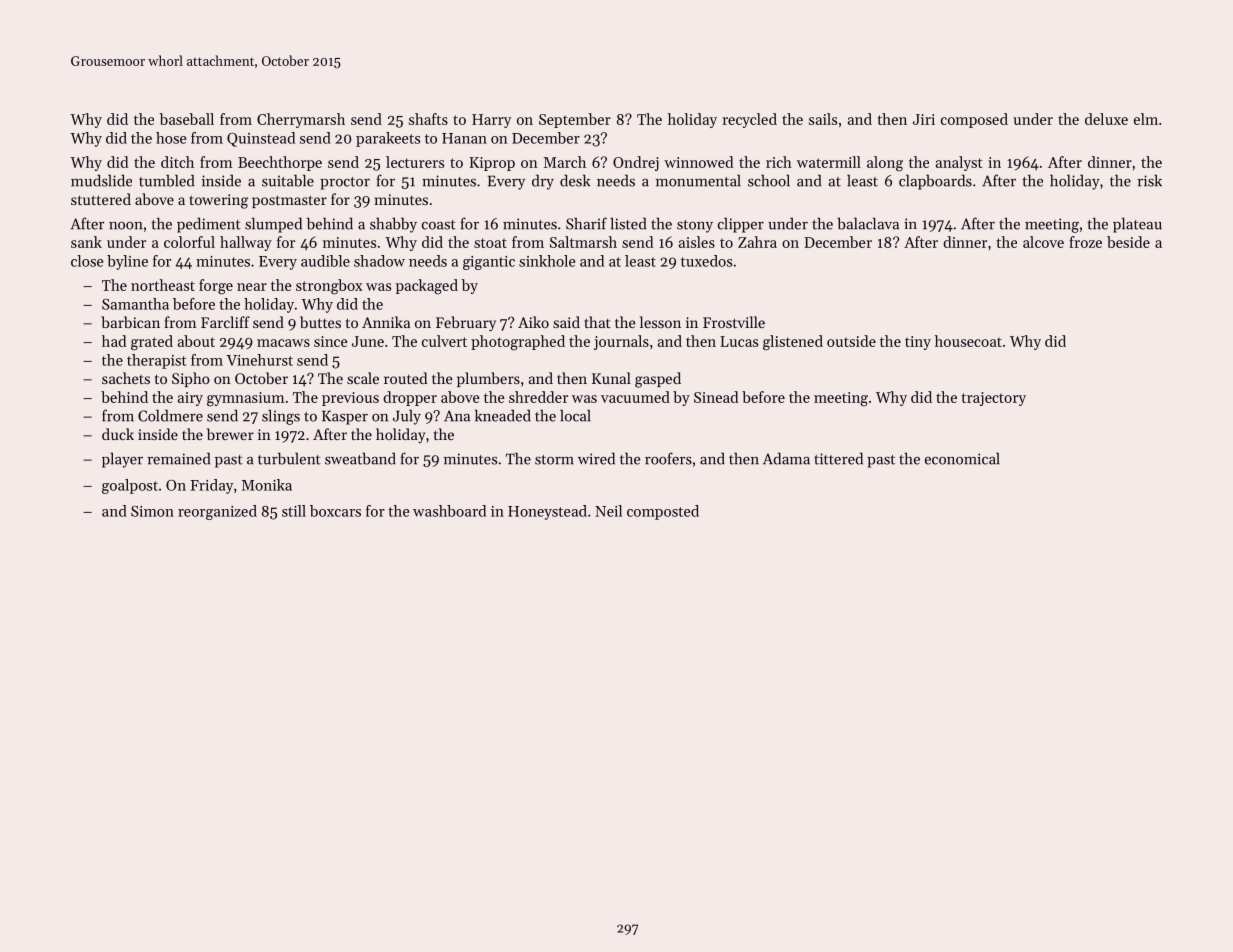 The height and width of the screenshot is (952, 1233). What do you see at coordinates (1149, 180) in the screenshot?
I see `risk` at bounding box center [1149, 180].
